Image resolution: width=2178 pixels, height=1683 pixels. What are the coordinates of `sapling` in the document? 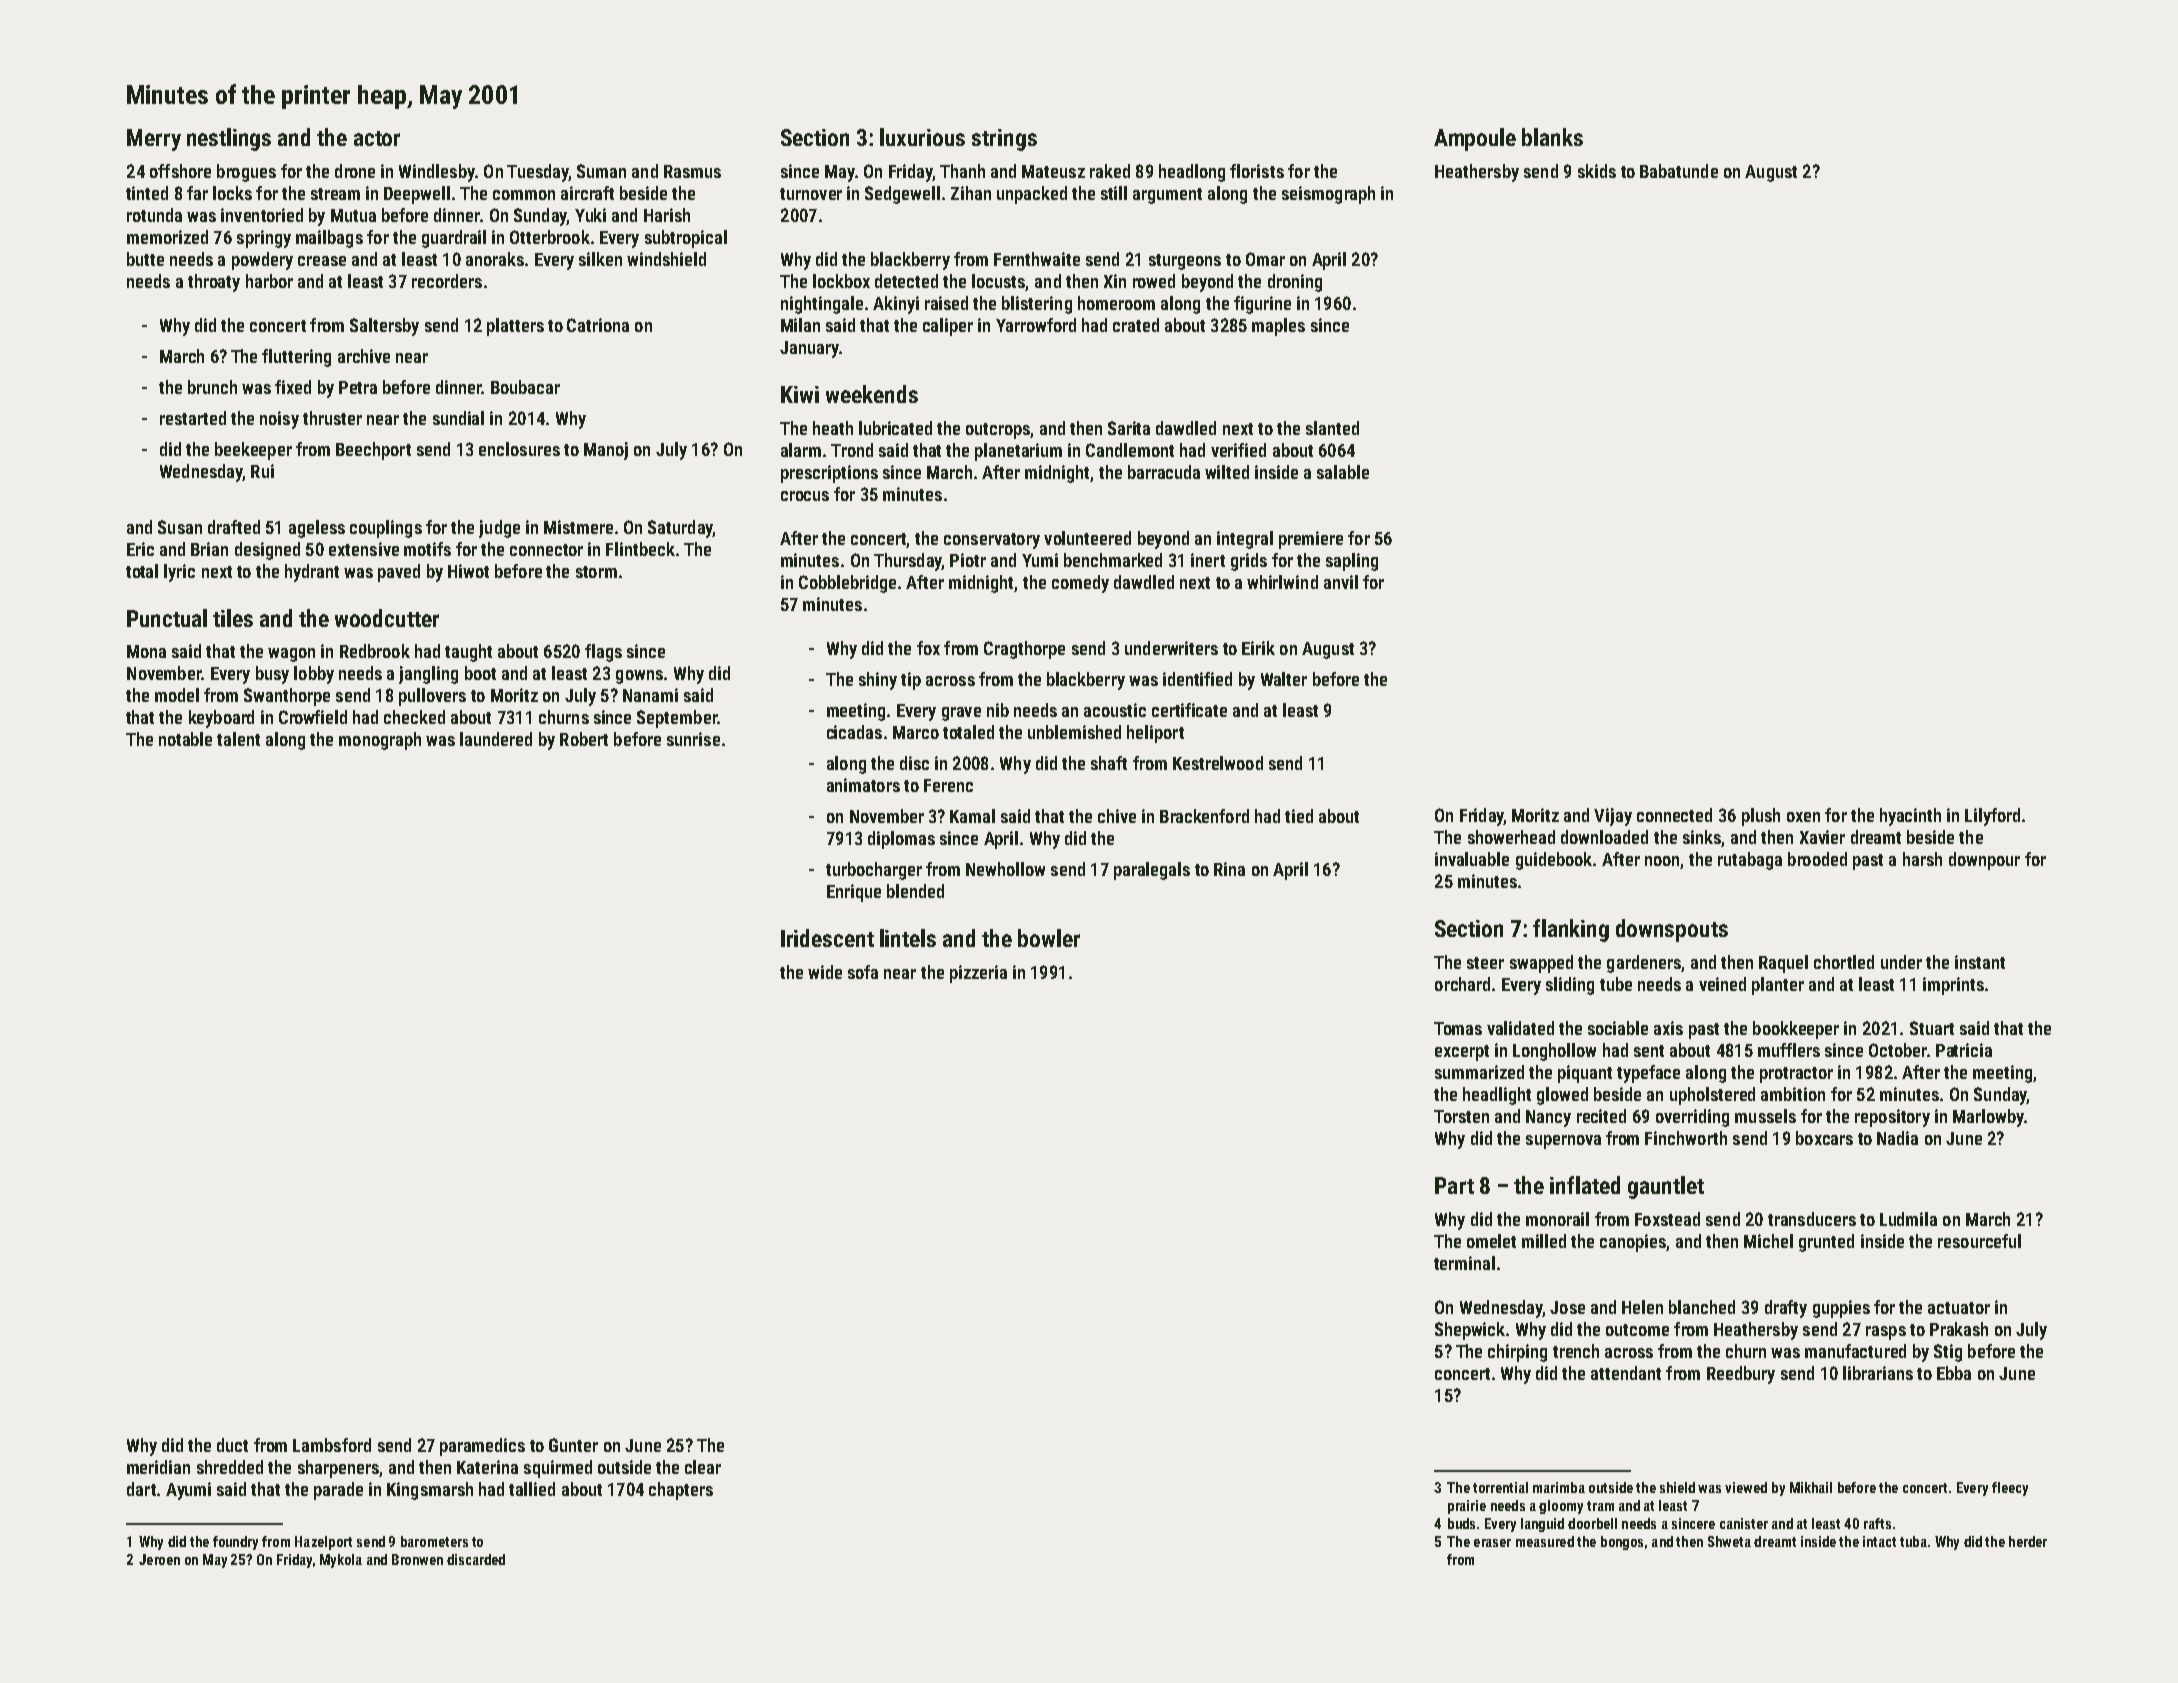 It's located at (1352, 562).
